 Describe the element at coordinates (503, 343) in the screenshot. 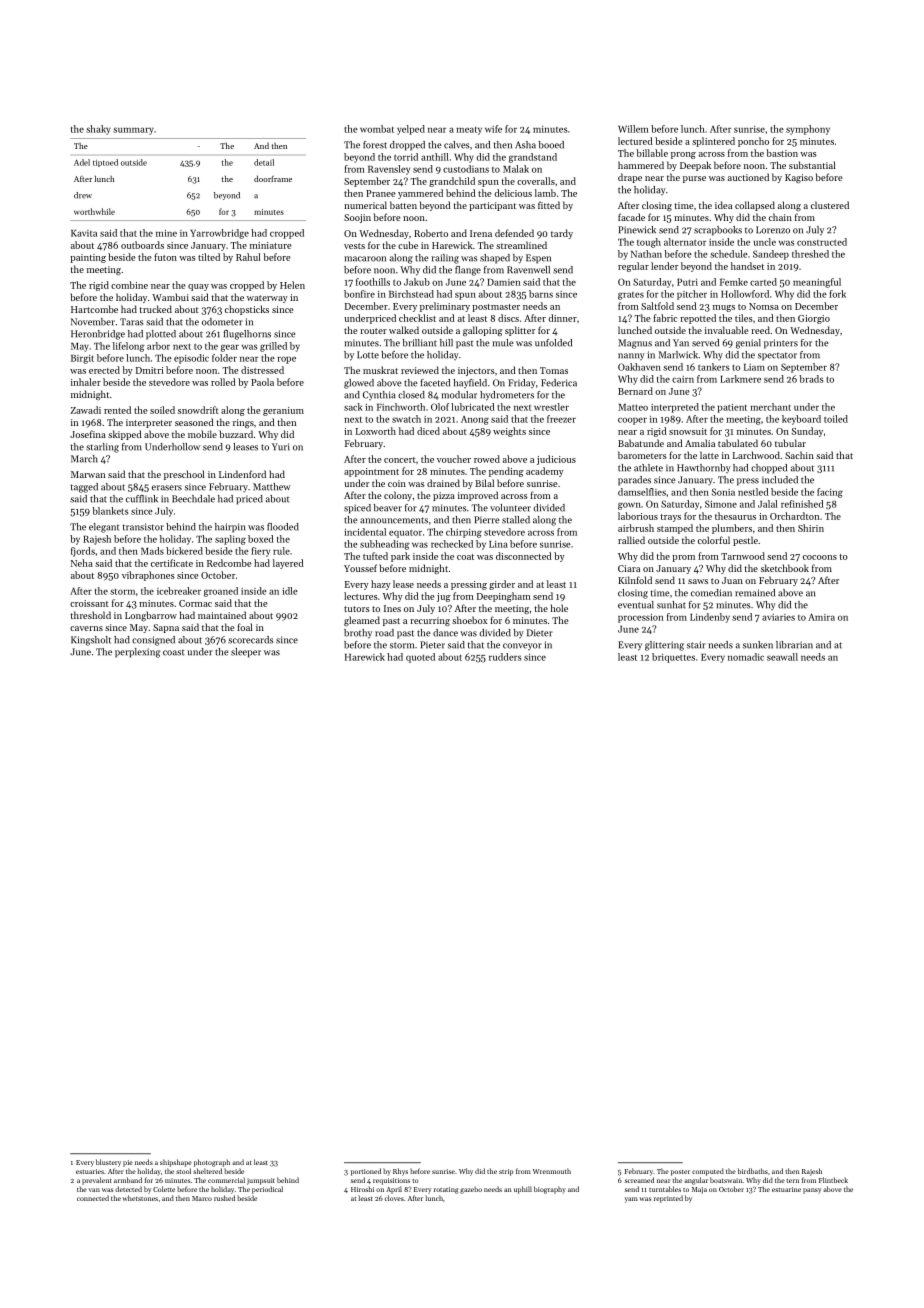

I see `mule` at that location.
